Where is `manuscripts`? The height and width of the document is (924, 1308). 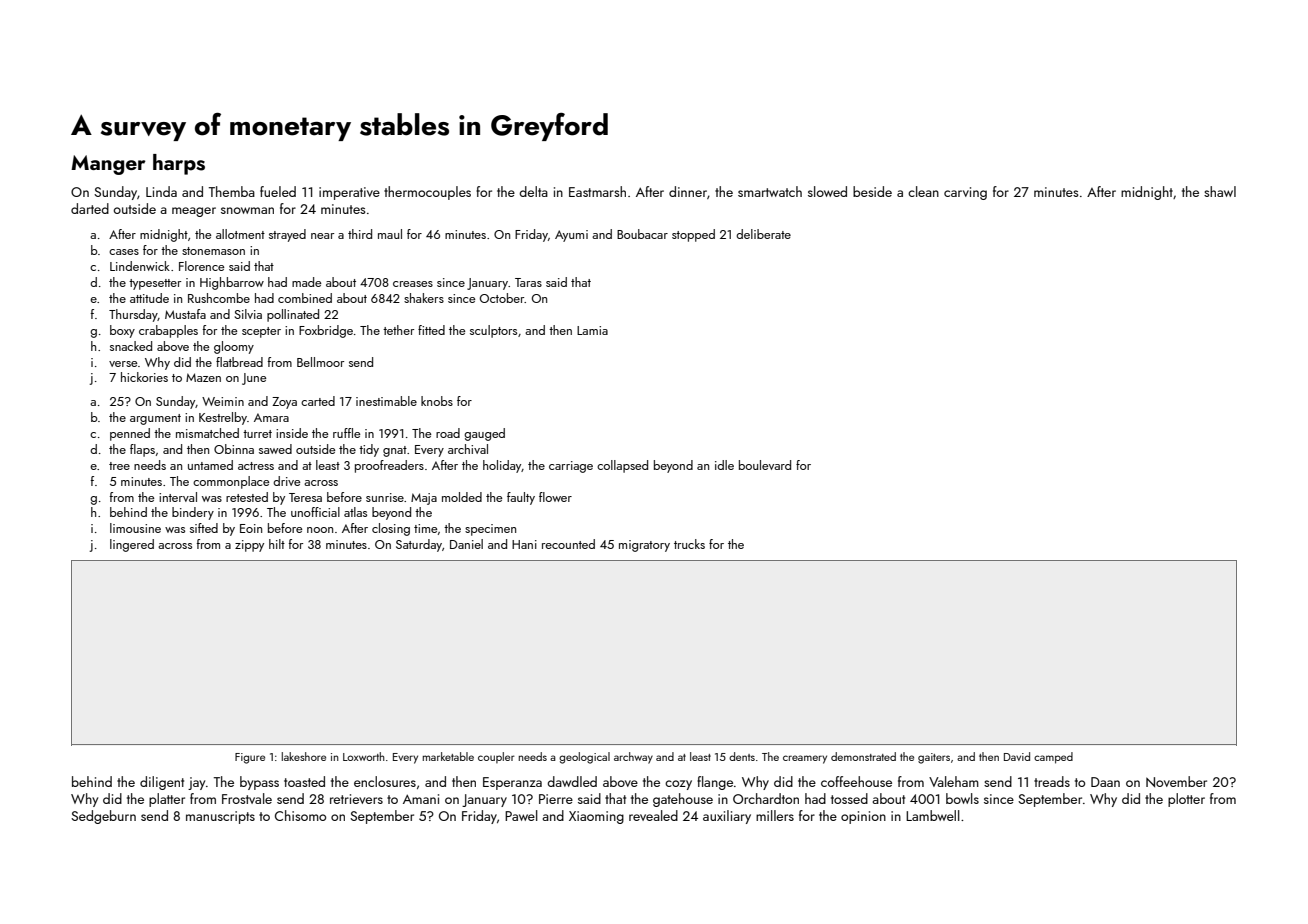
manuscripts is located at coordinates (220, 817).
